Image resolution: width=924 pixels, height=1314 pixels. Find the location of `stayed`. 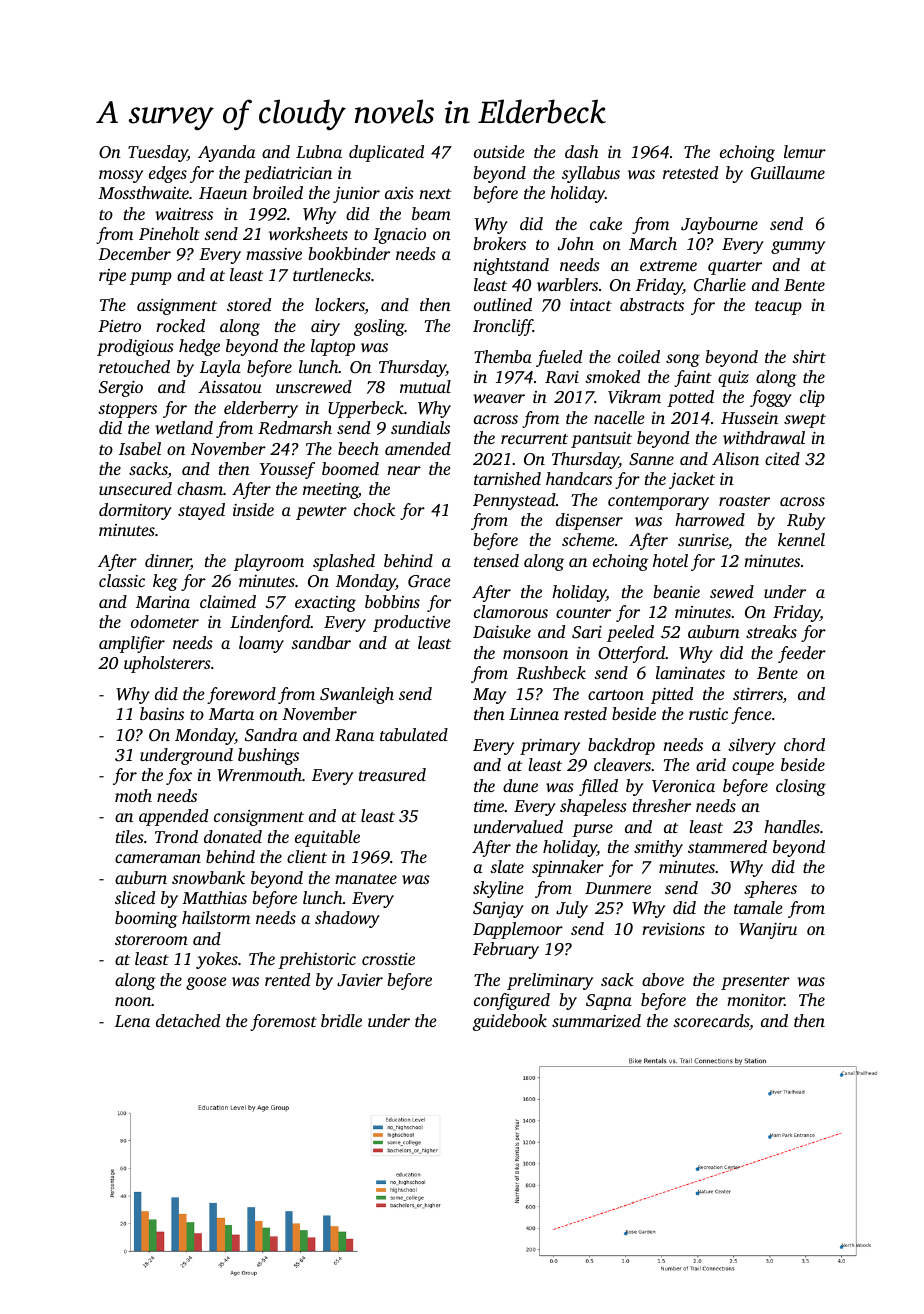

stayed is located at coordinates (201, 511).
